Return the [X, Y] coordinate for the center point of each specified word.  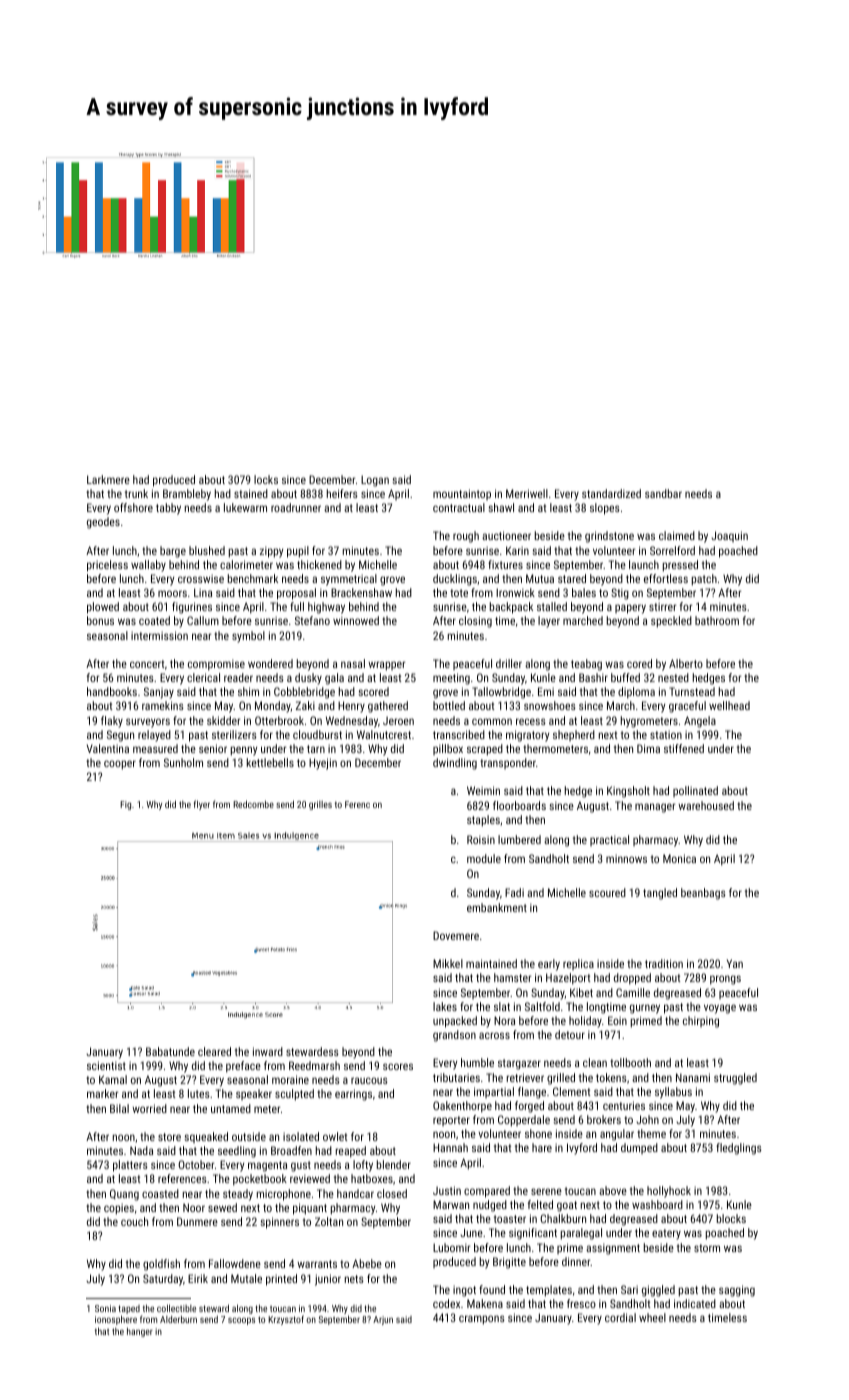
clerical [203, 677]
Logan [375, 481]
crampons [482, 1320]
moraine [290, 1079]
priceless [107, 566]
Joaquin [729, 536]
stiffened [684, 748]
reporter [451, 1121]
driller [509, 663]
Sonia [105, 1308]
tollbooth [630, 1062]
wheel [652, 1317]
